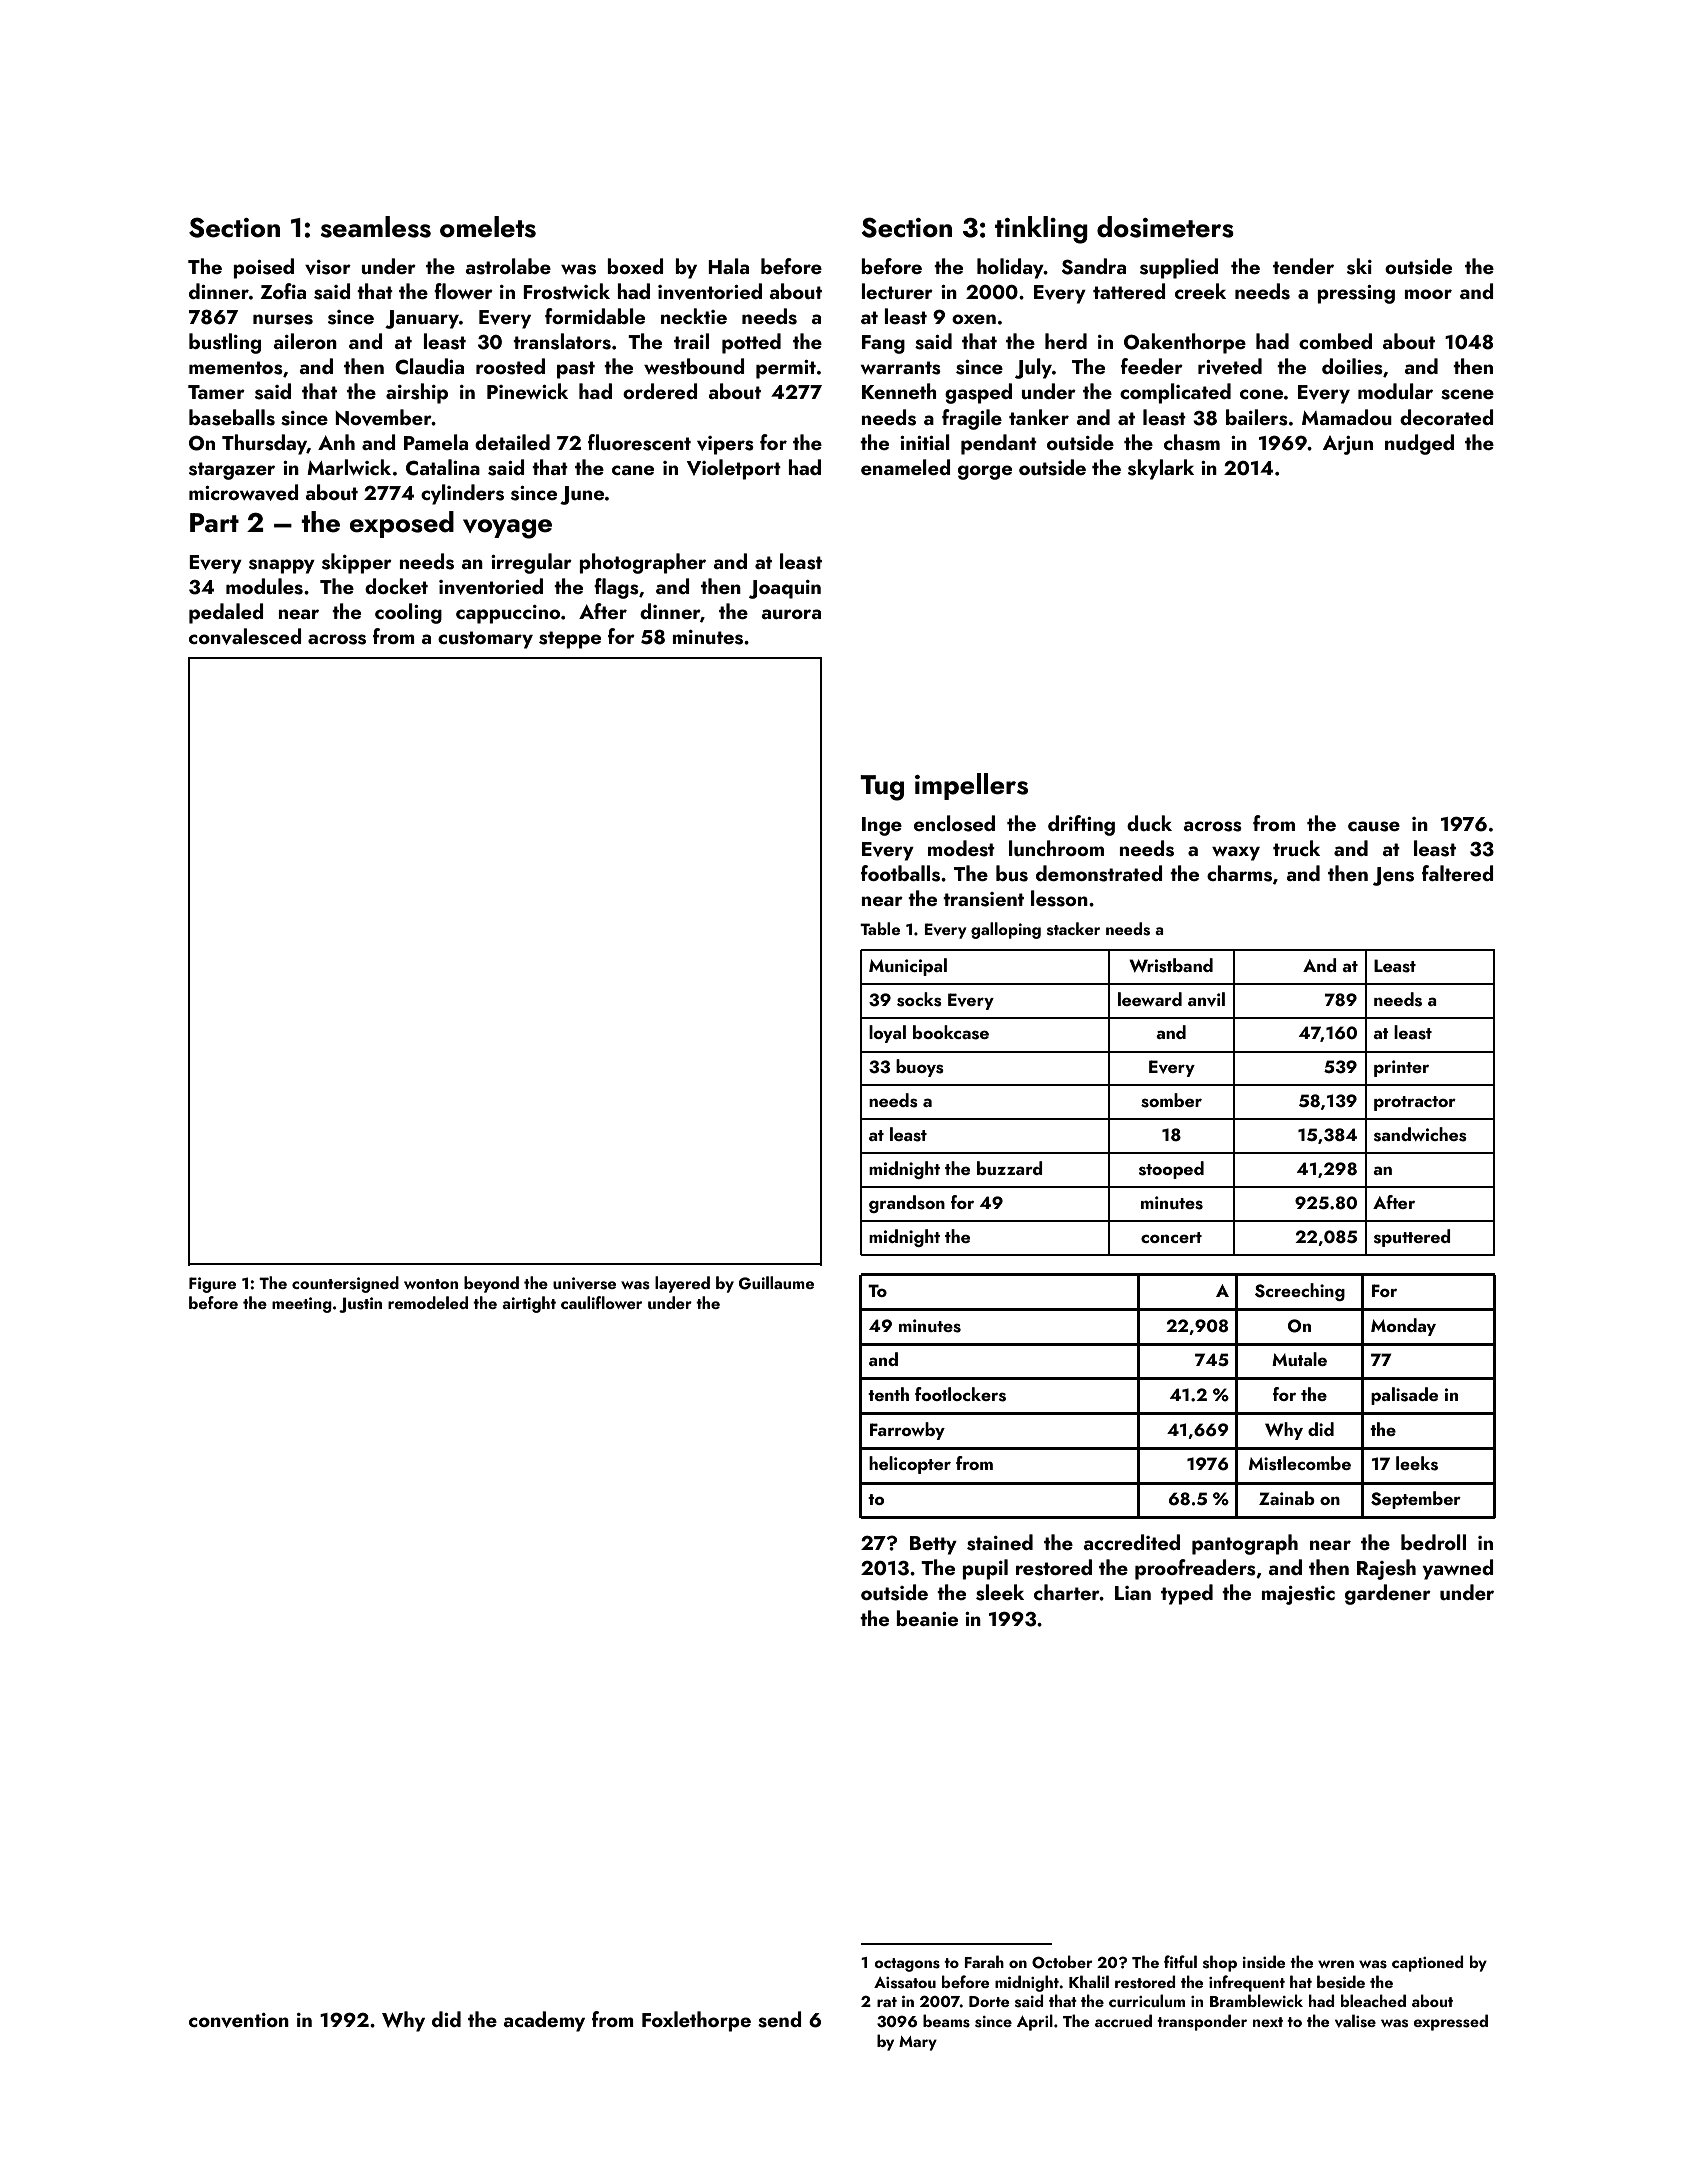 The image size is (1683, 2178). Describe the element at coordinates (436, 442) in the document. I see `Pamela` at that location.
